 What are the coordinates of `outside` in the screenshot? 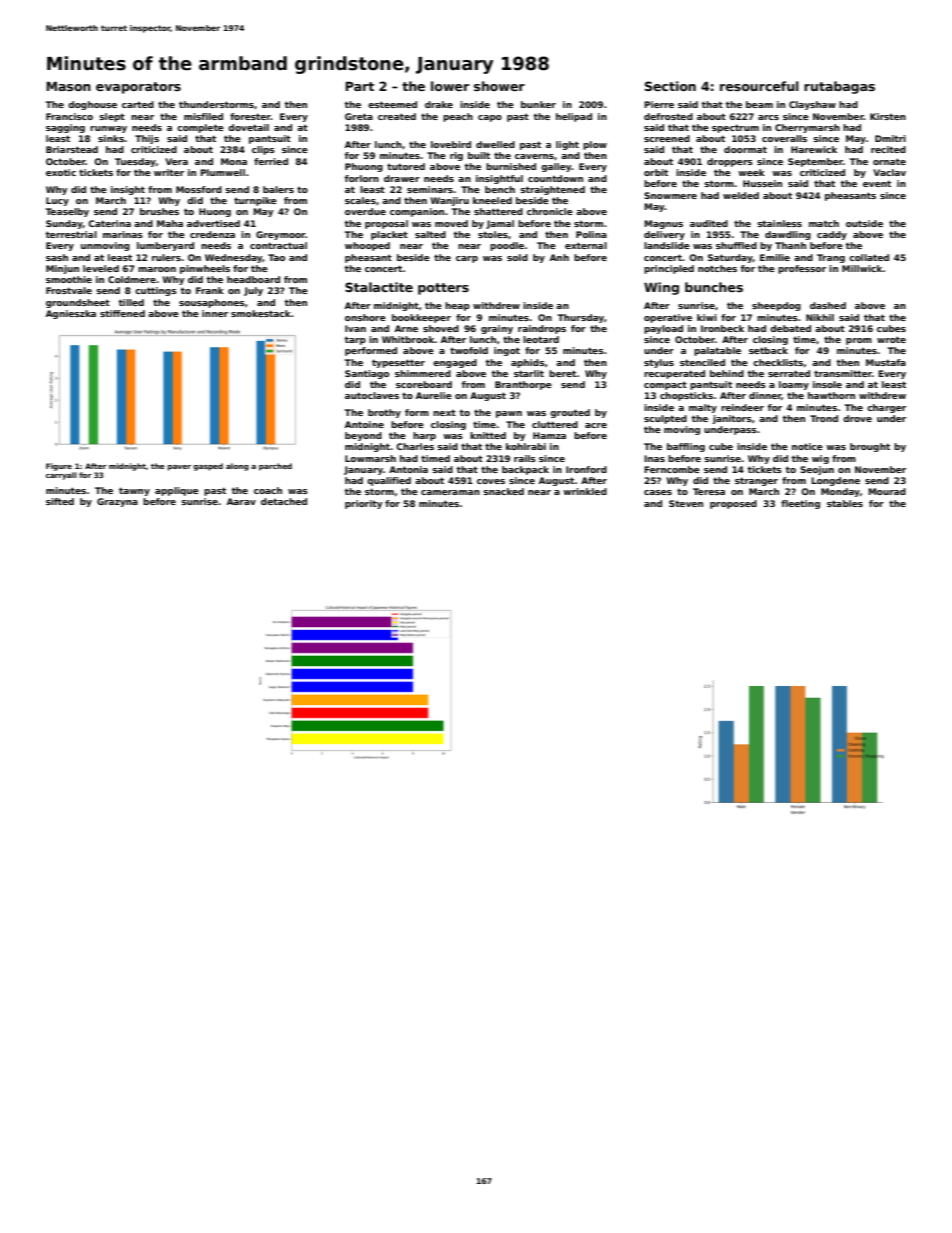 It's located at (864, 223).
